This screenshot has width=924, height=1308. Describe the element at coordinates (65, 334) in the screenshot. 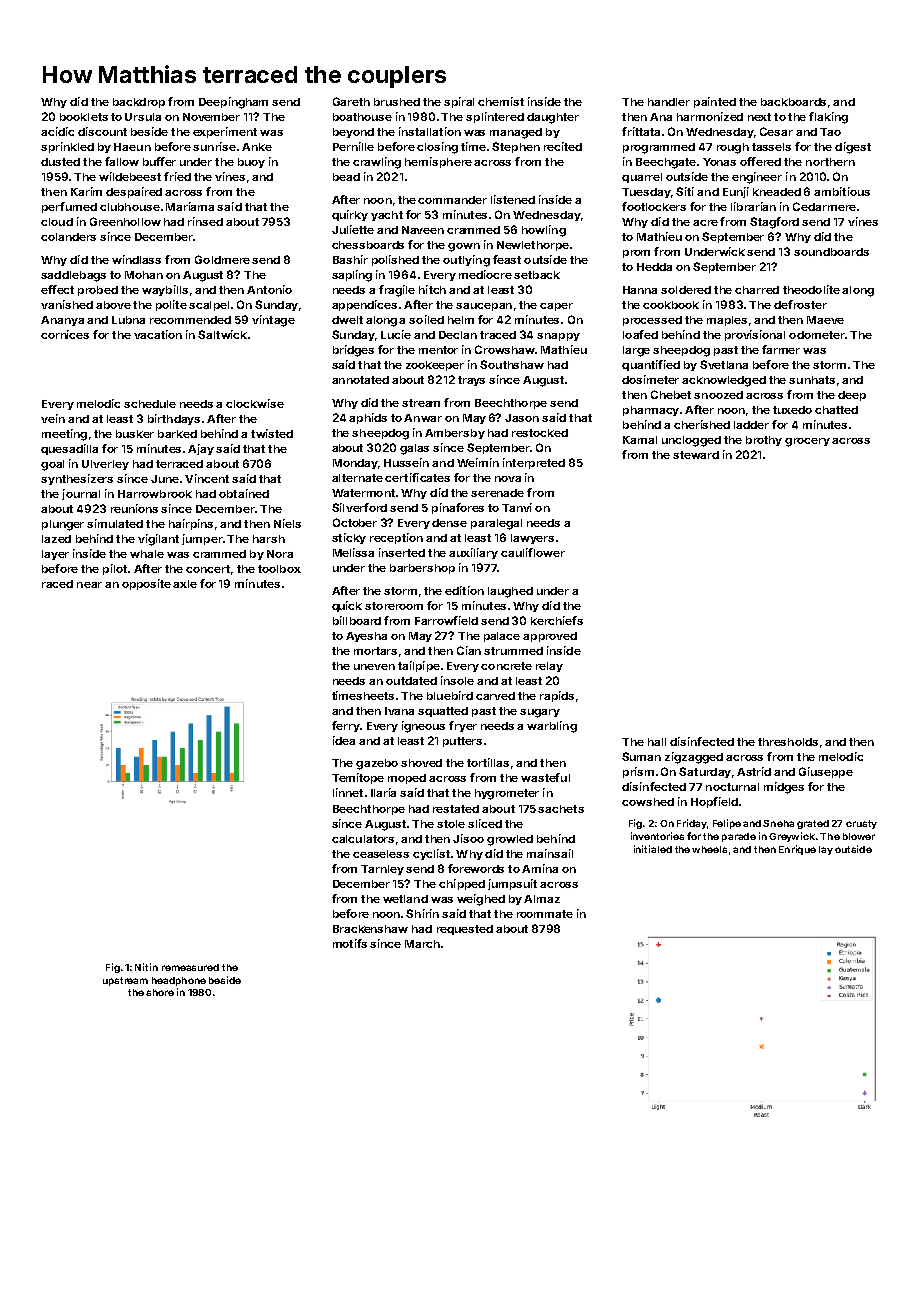

I see `cornices` at that location.
